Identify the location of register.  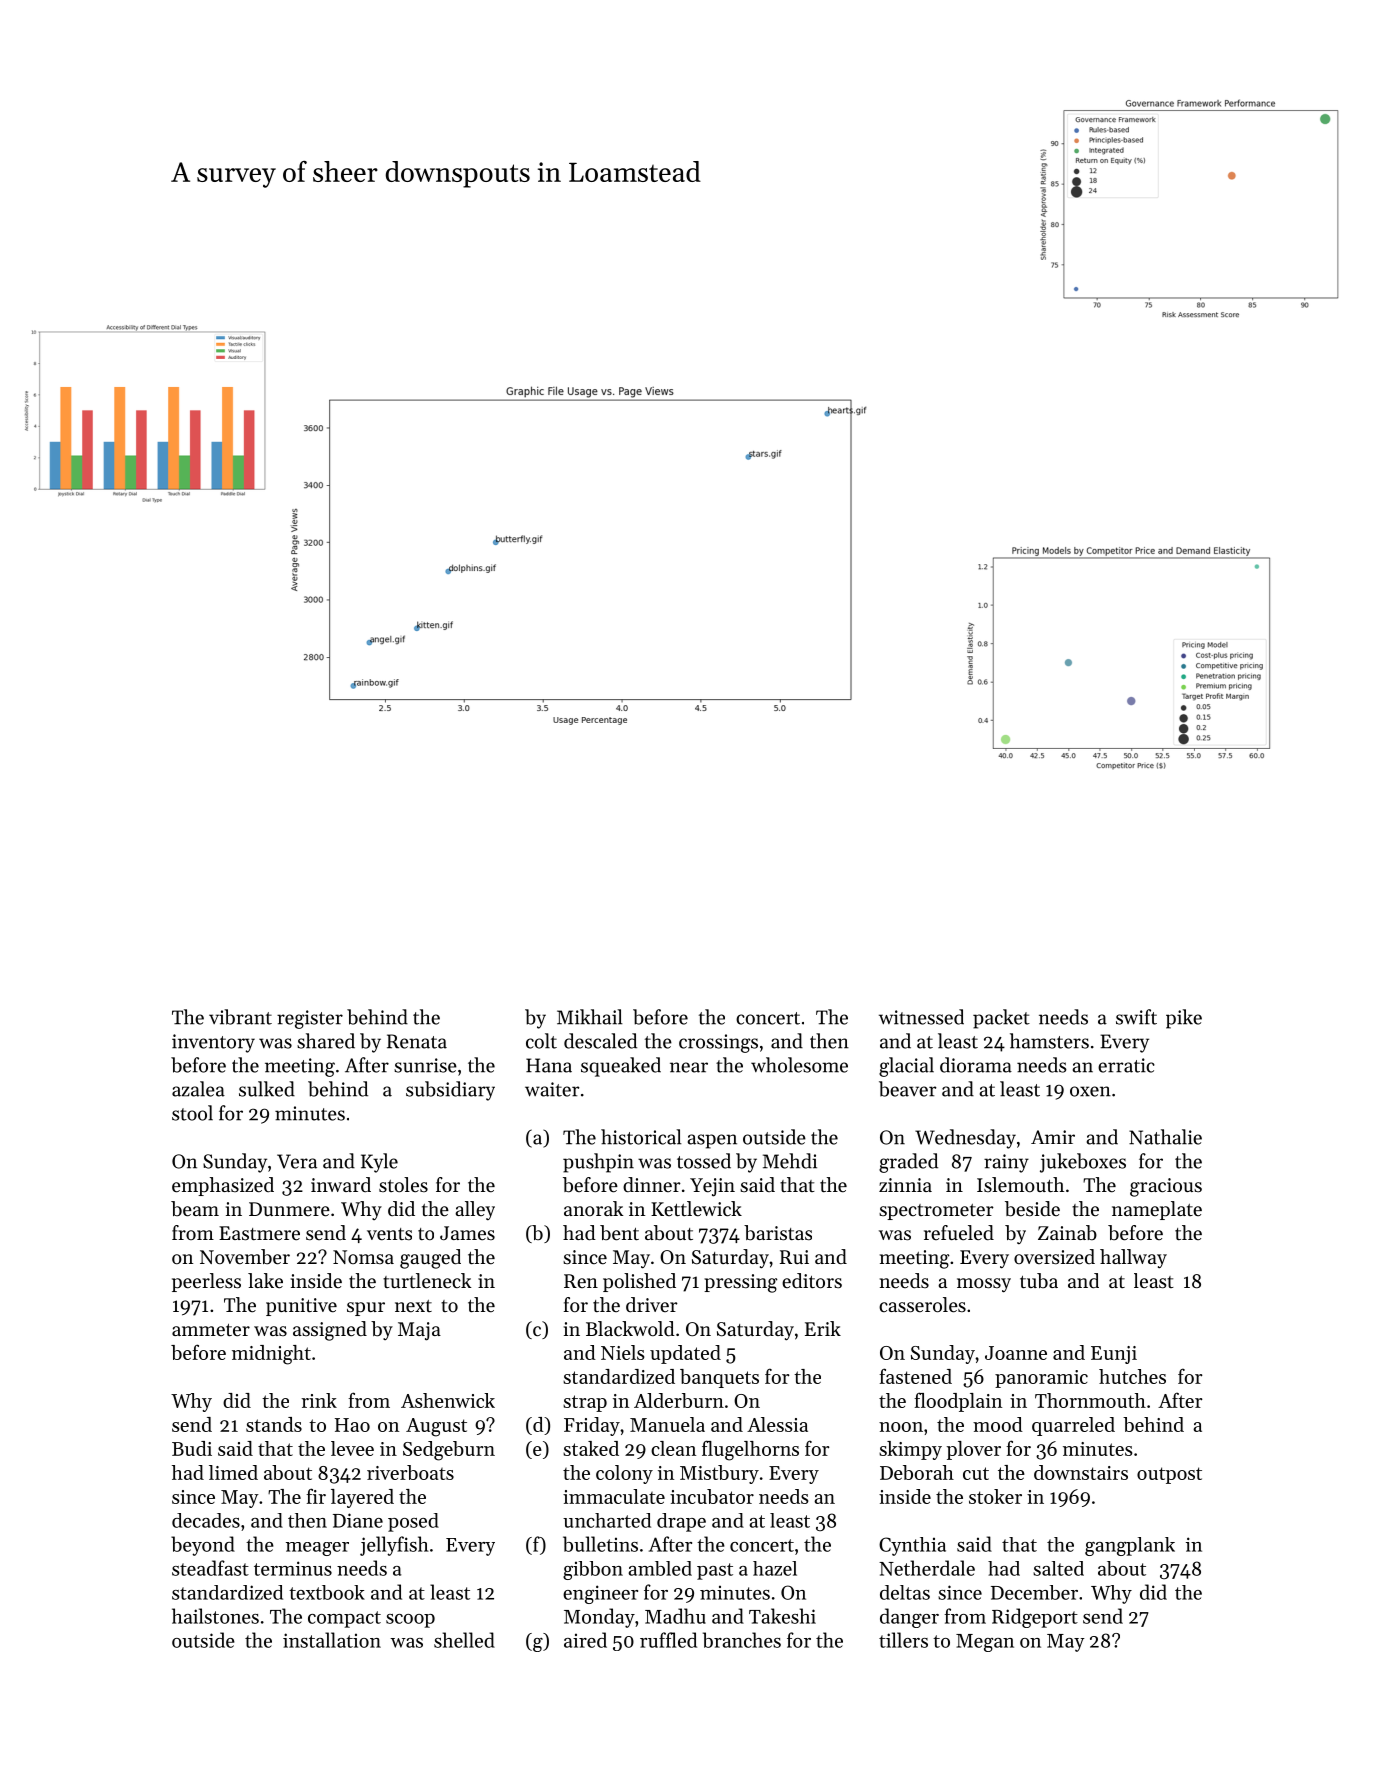
(310, 1019).
